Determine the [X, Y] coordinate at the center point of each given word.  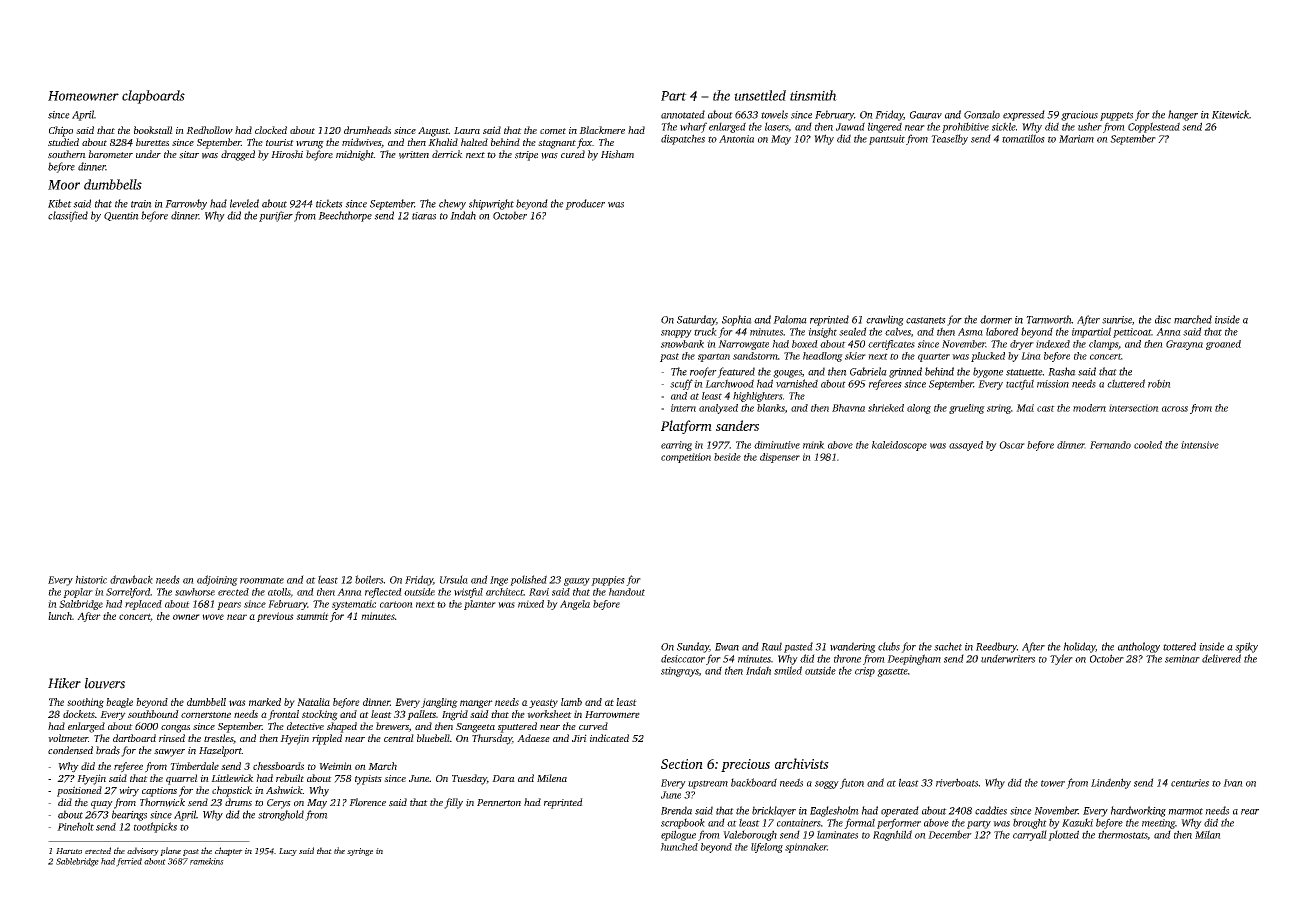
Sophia [737, 320]
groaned [1223, 345]
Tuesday [469, 779]
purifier [276, 216]
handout [627, 592]
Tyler [1061, 659]
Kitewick [1230, 114]
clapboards [153, 97]
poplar [78, 593]
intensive [1200, 445]
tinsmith [813, 95]
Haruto [69, 851]
